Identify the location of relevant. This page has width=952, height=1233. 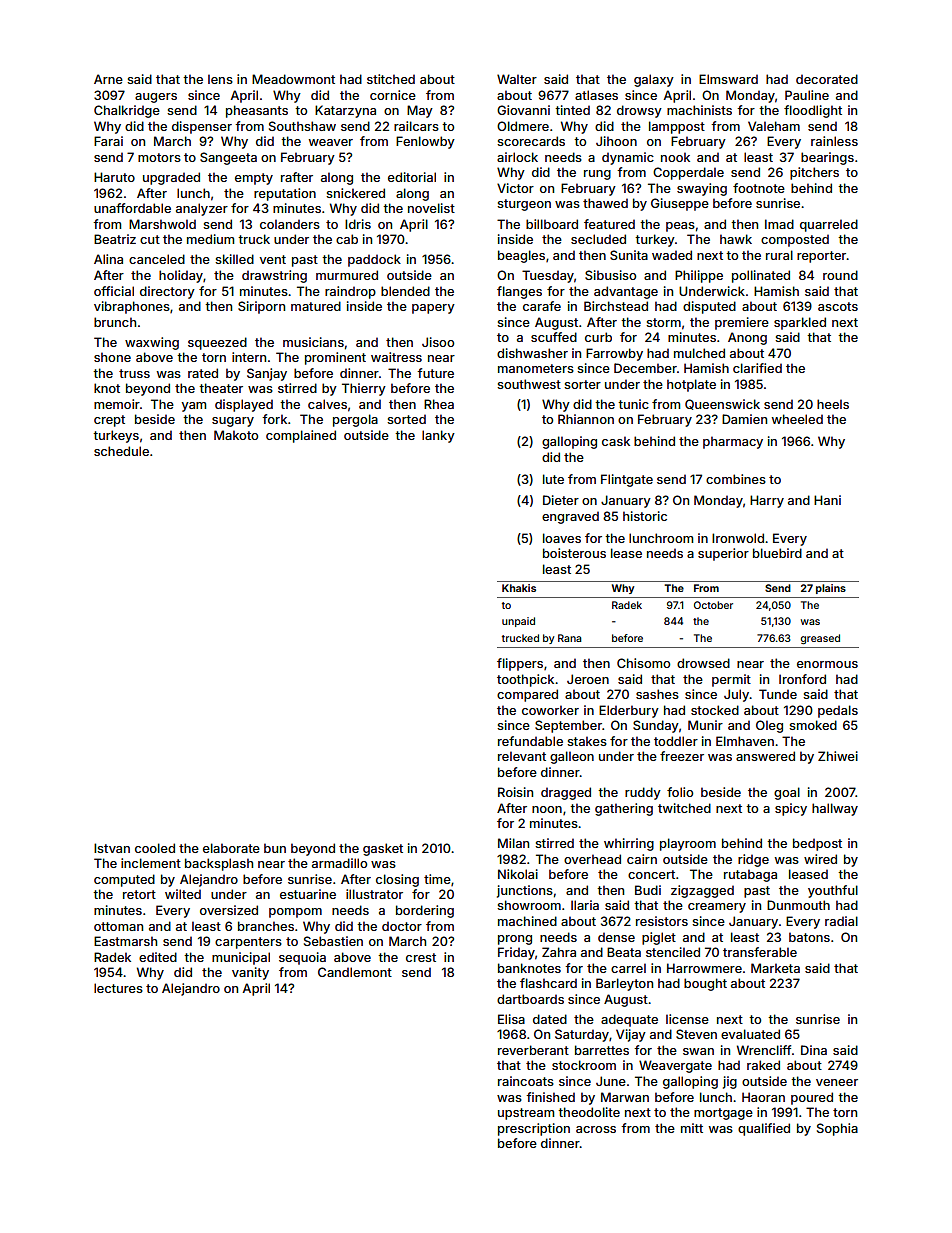
(522, 756).
